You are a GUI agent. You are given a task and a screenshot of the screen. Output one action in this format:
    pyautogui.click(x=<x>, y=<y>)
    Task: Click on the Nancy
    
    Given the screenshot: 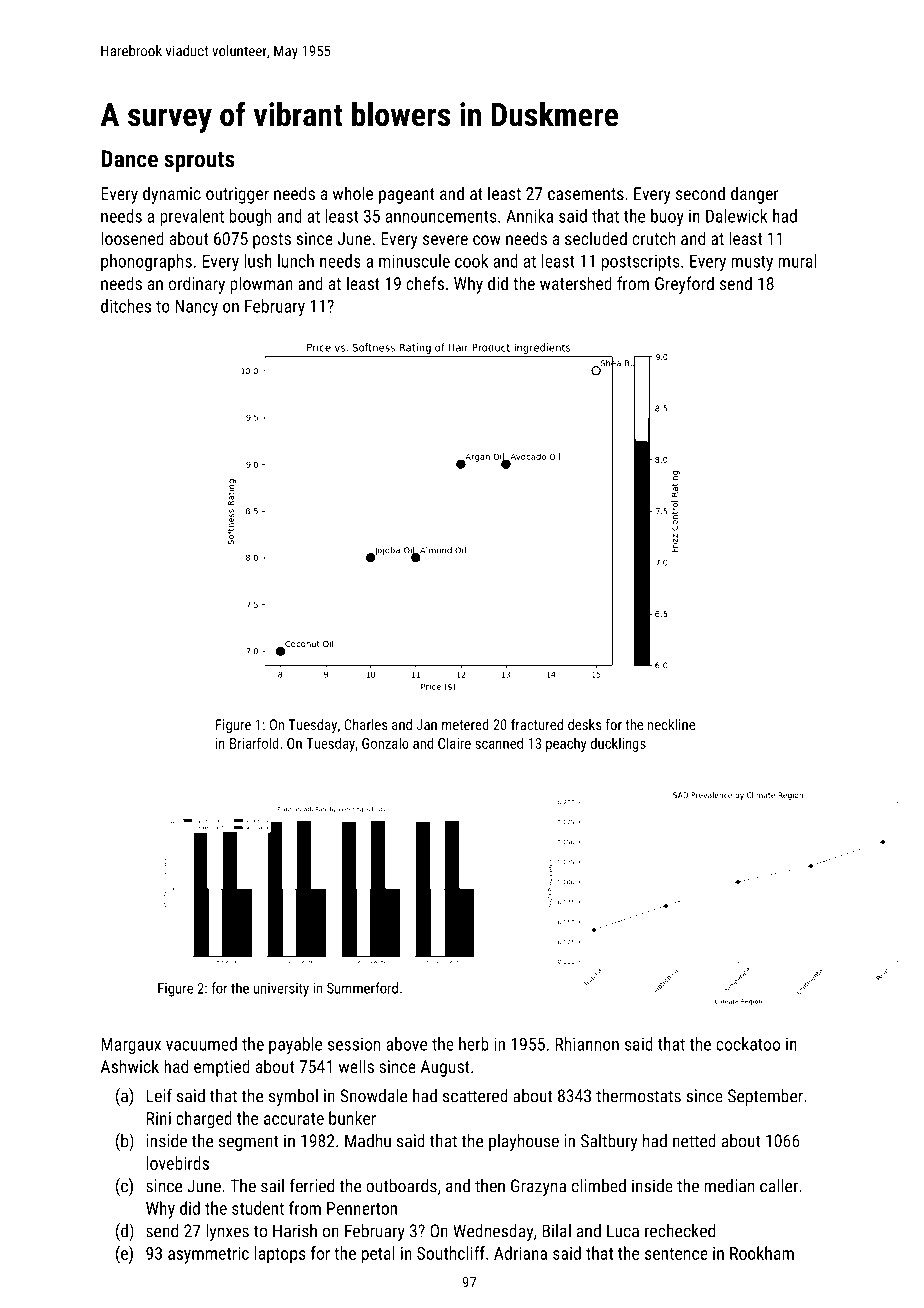 What is the action you would take?
    pyautogui.click(x=196, y=308)
